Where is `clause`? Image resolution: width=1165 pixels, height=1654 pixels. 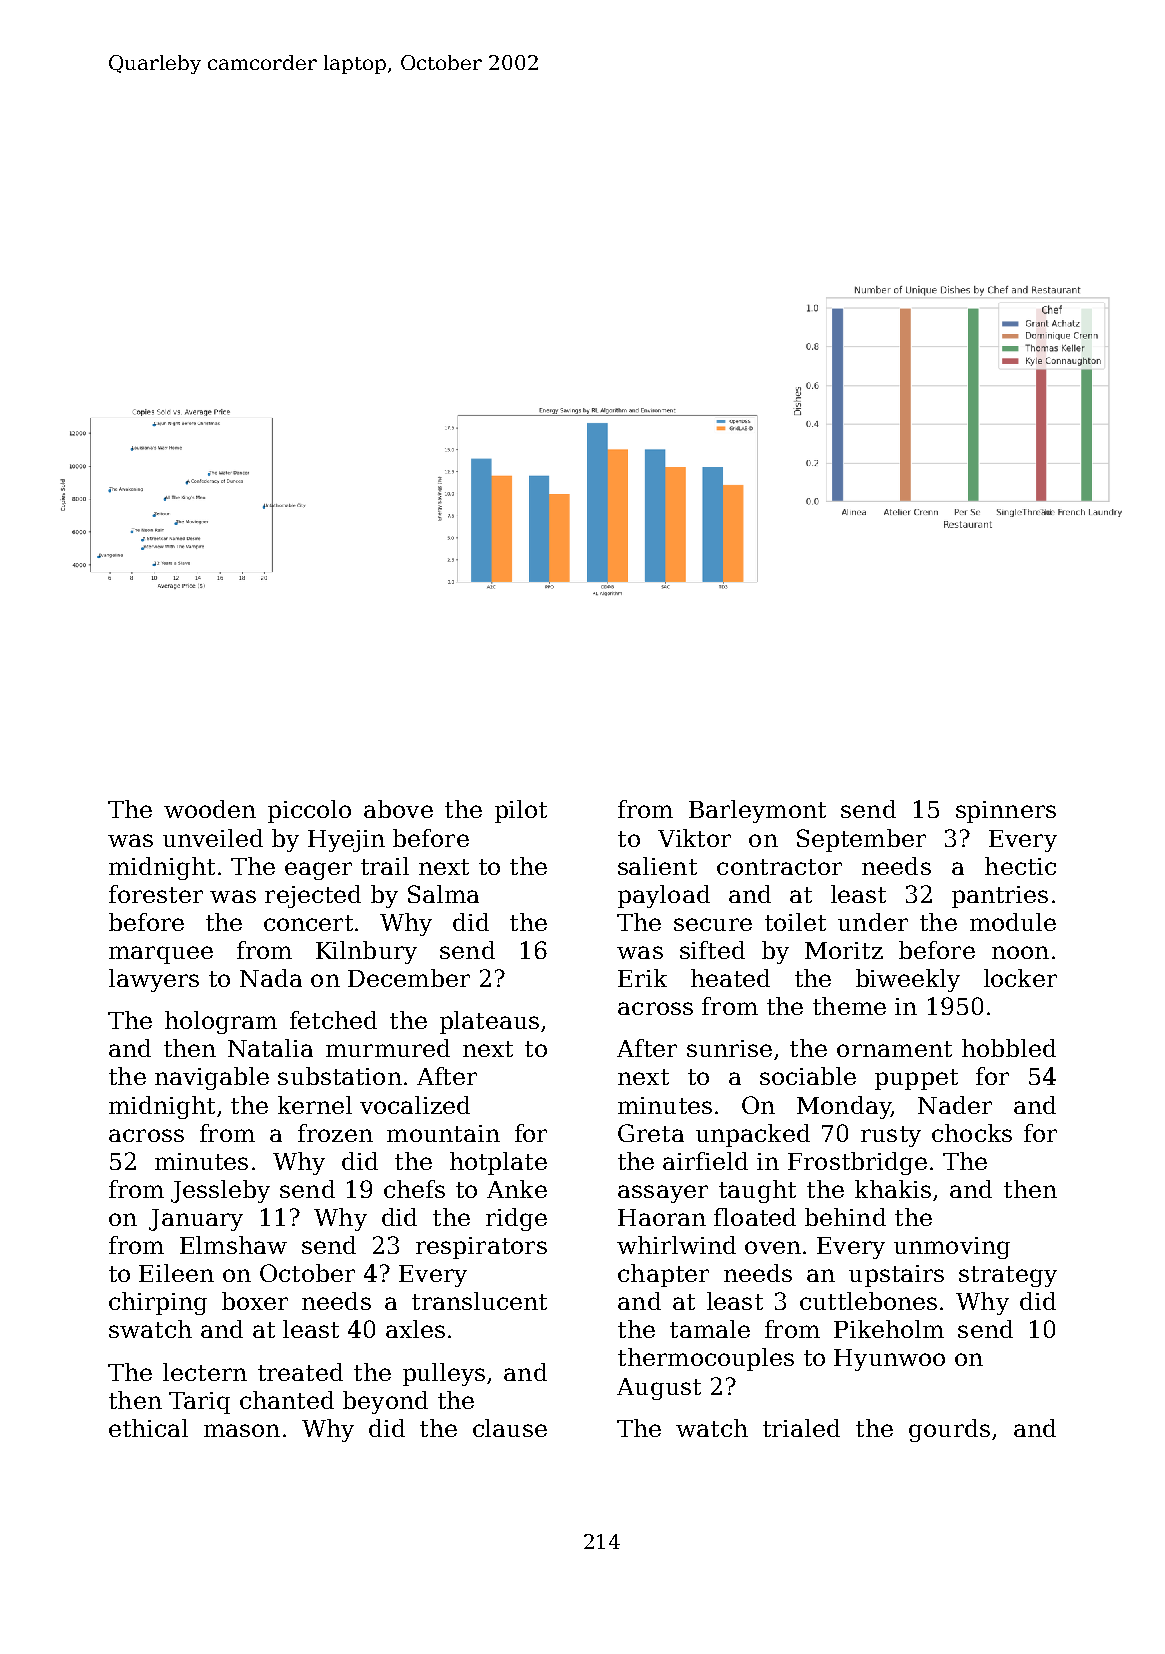
clause is located at coordinates (510, 1428).
